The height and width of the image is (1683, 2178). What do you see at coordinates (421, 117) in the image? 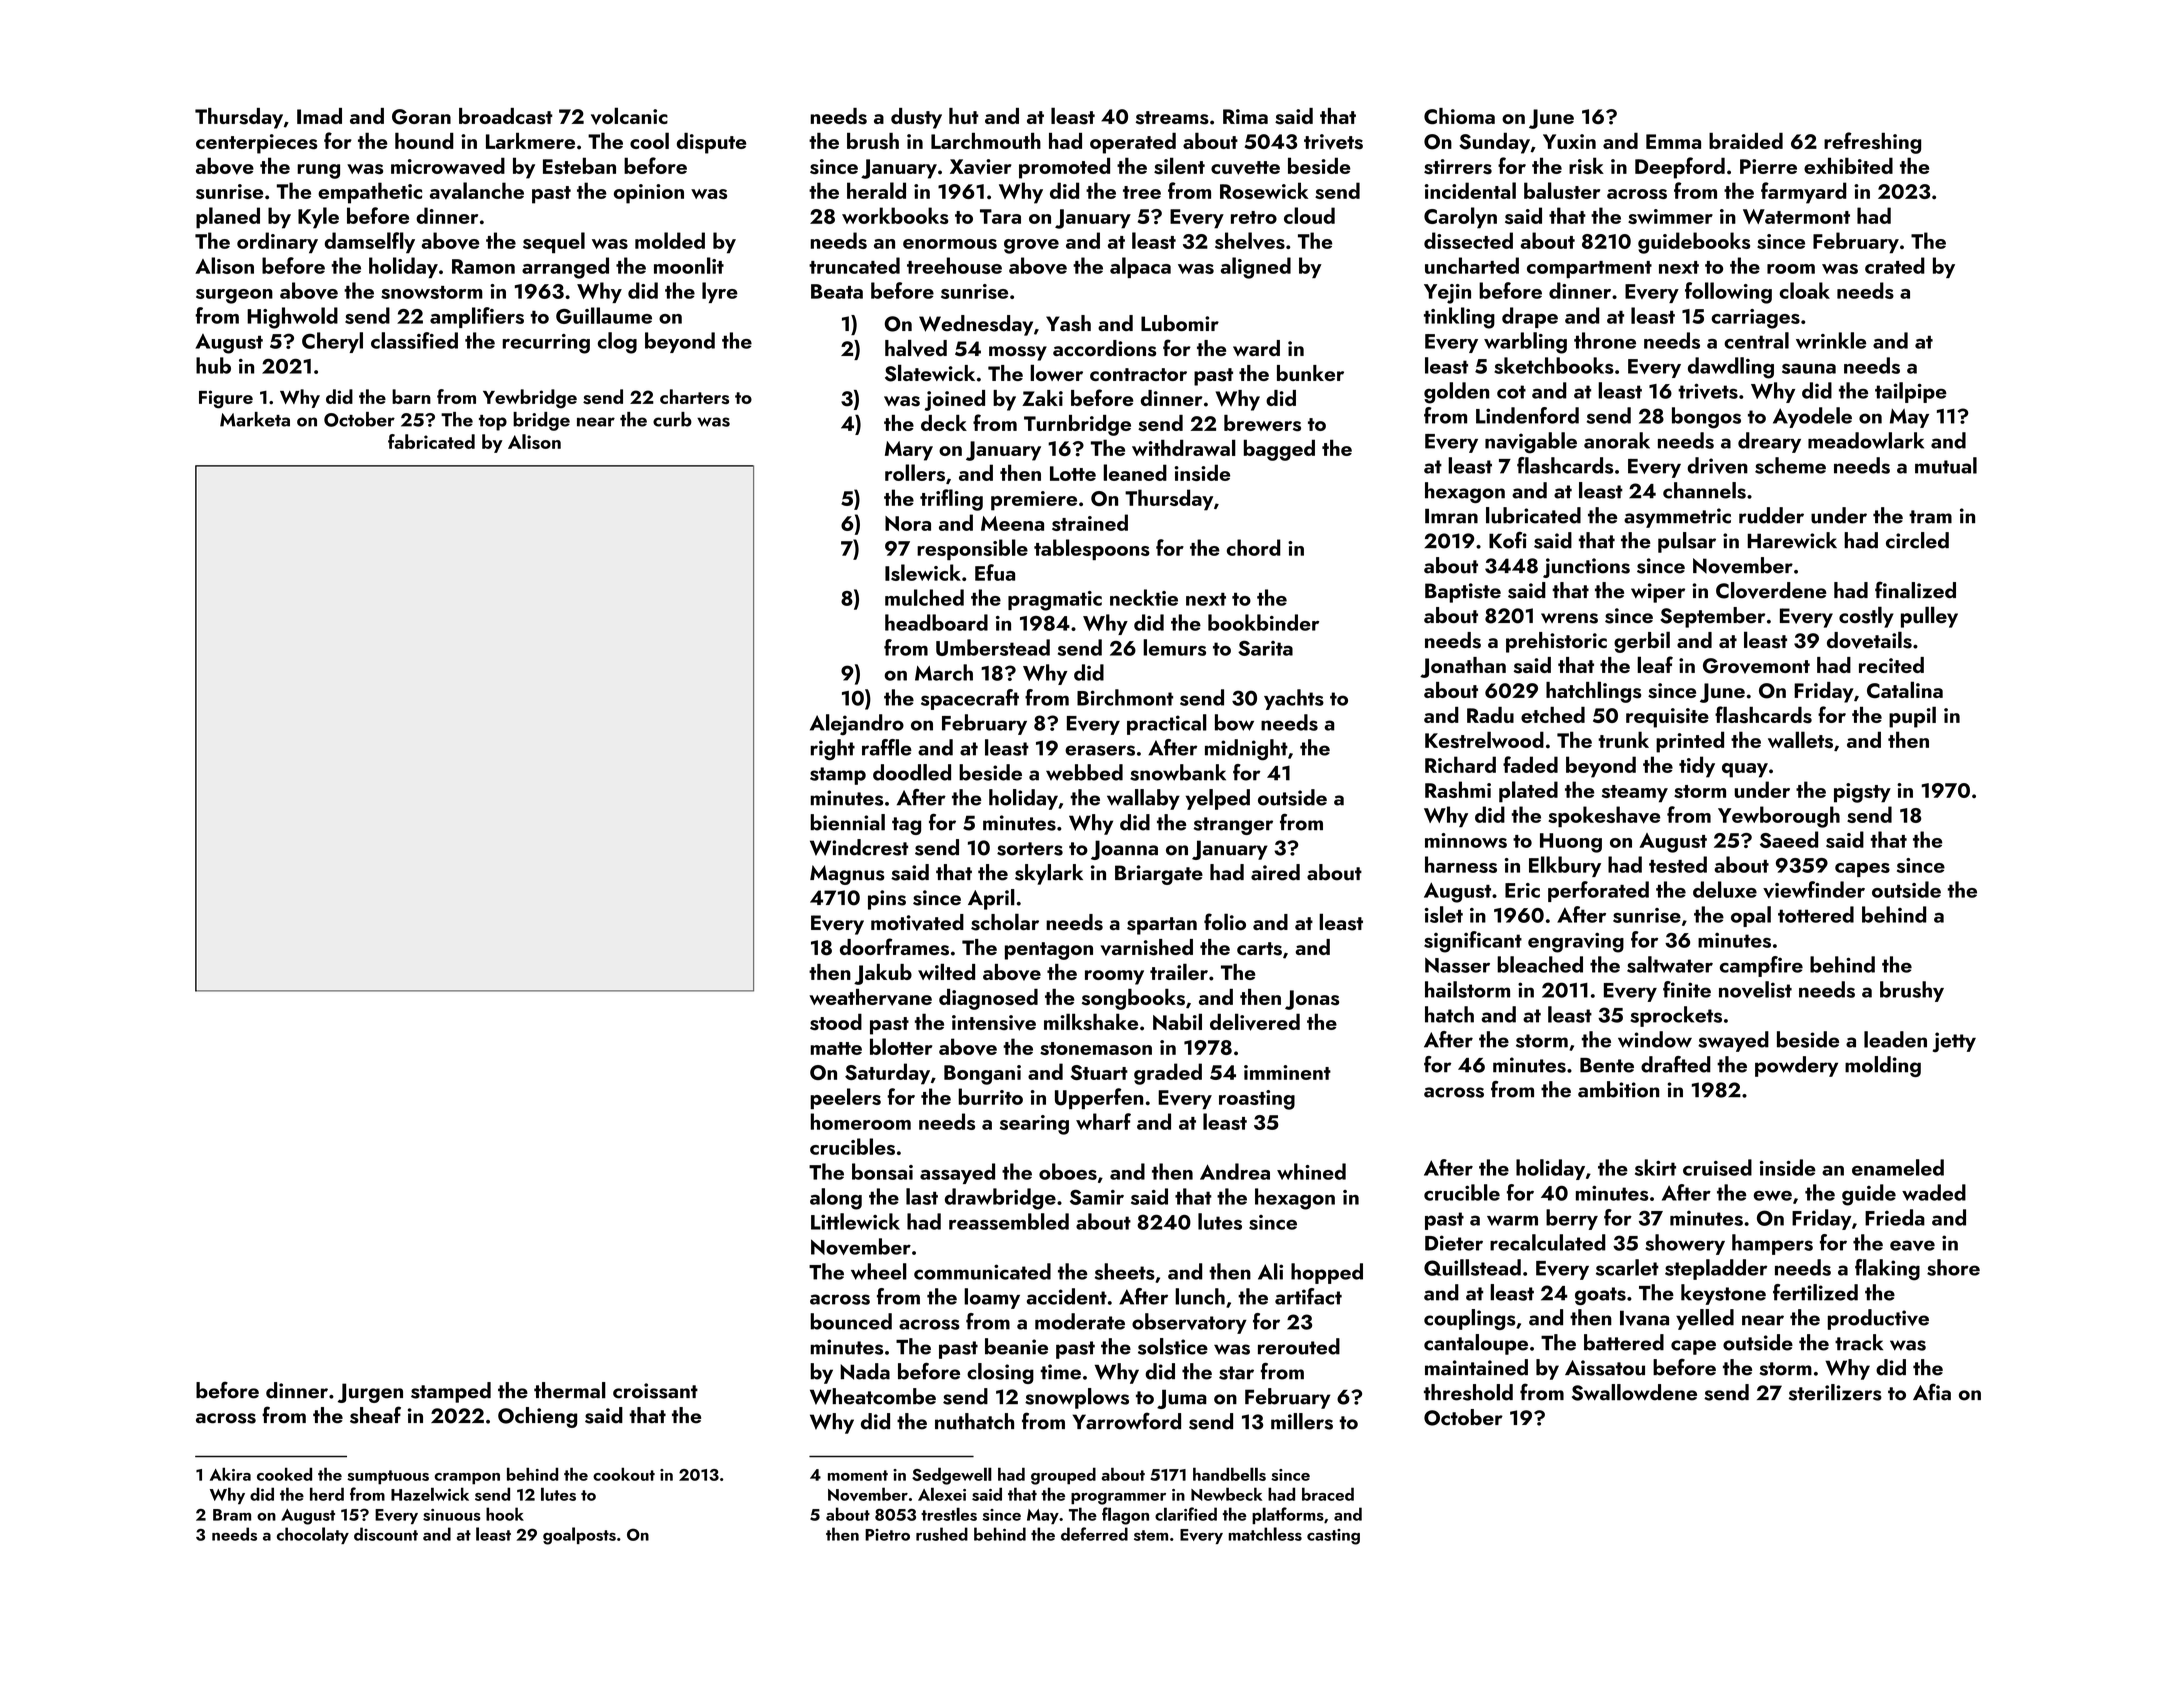
I see `Goran` at bounding box center [421, 117].
